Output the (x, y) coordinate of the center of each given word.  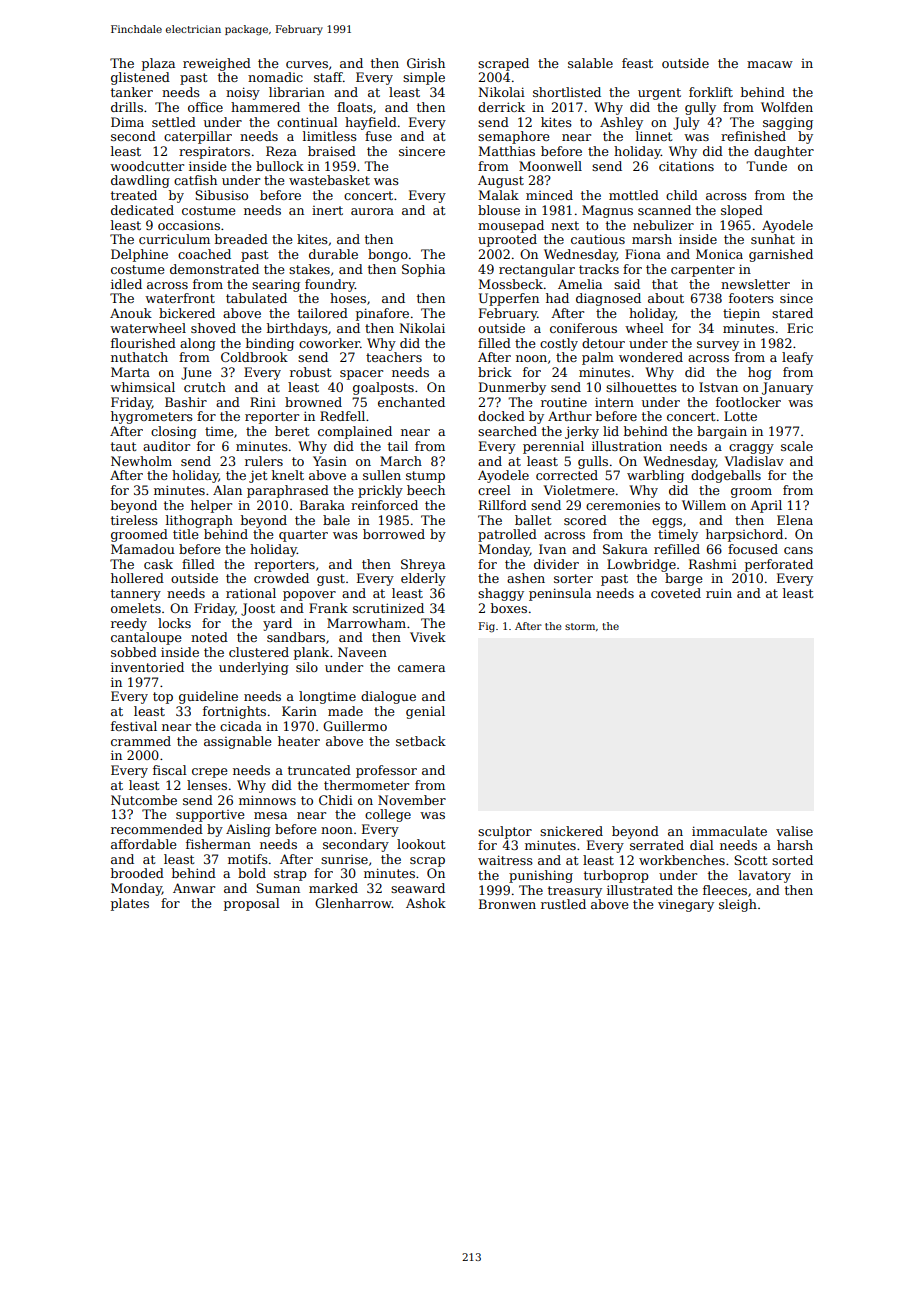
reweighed (217, 64)
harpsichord (744, 535)
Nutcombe (144, 800)
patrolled (507, 535)
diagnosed (608, 299)
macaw (770, 64)
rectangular (537, 270)
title (185, 534)
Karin (299, 711)
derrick (501, 107)
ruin (719, 593)
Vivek (428, 637)
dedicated (142, 210)
